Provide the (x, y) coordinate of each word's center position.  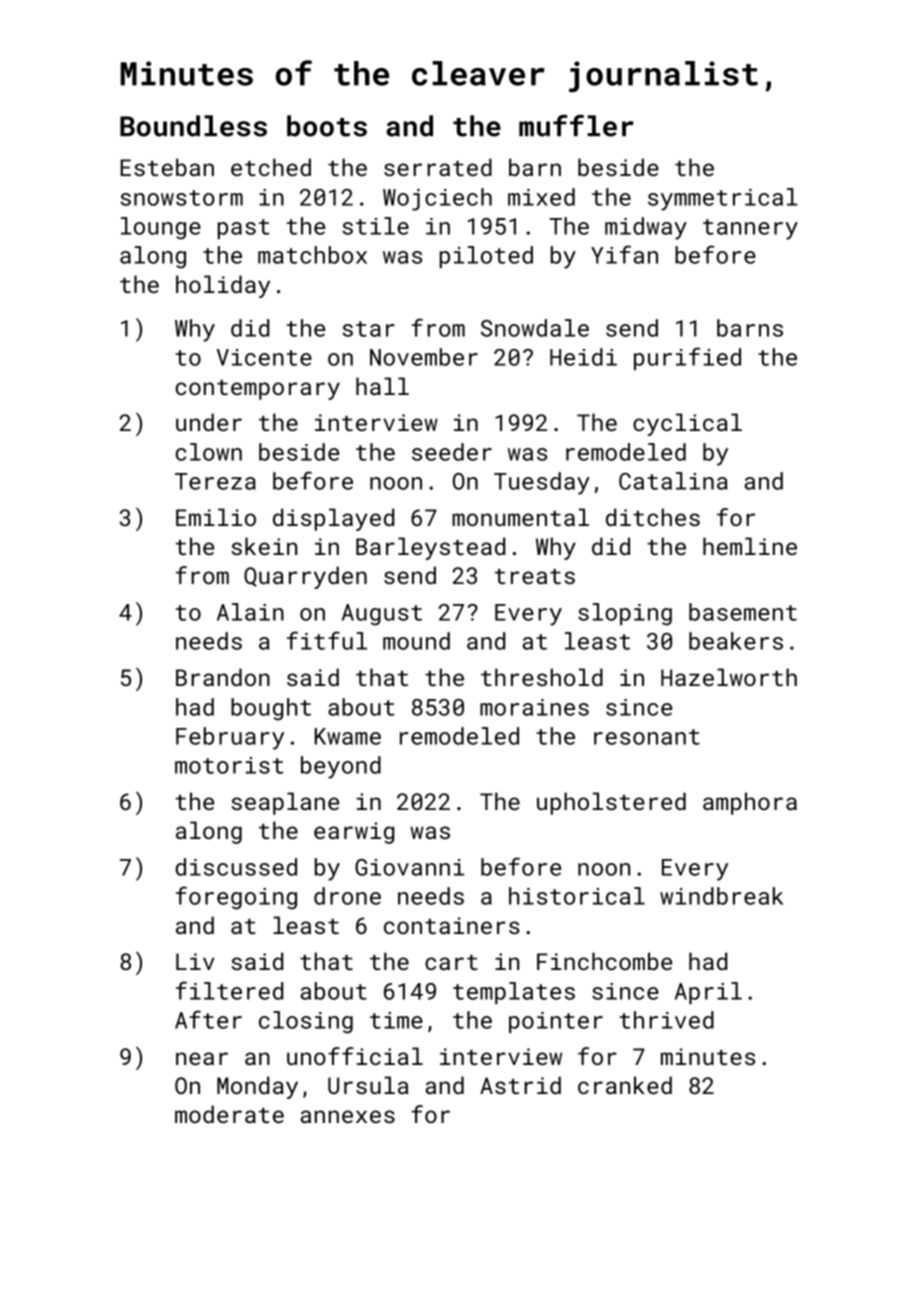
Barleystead (430, 548)
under (209, 422)
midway (646, 228)
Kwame (348, 736)
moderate (229, 1114)
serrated (438, 167)
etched (271, 167)
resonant (647, 737)
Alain (250, 612)
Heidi (583, 357)
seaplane (285, 803)
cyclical (687, 424)
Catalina (673, 481)
